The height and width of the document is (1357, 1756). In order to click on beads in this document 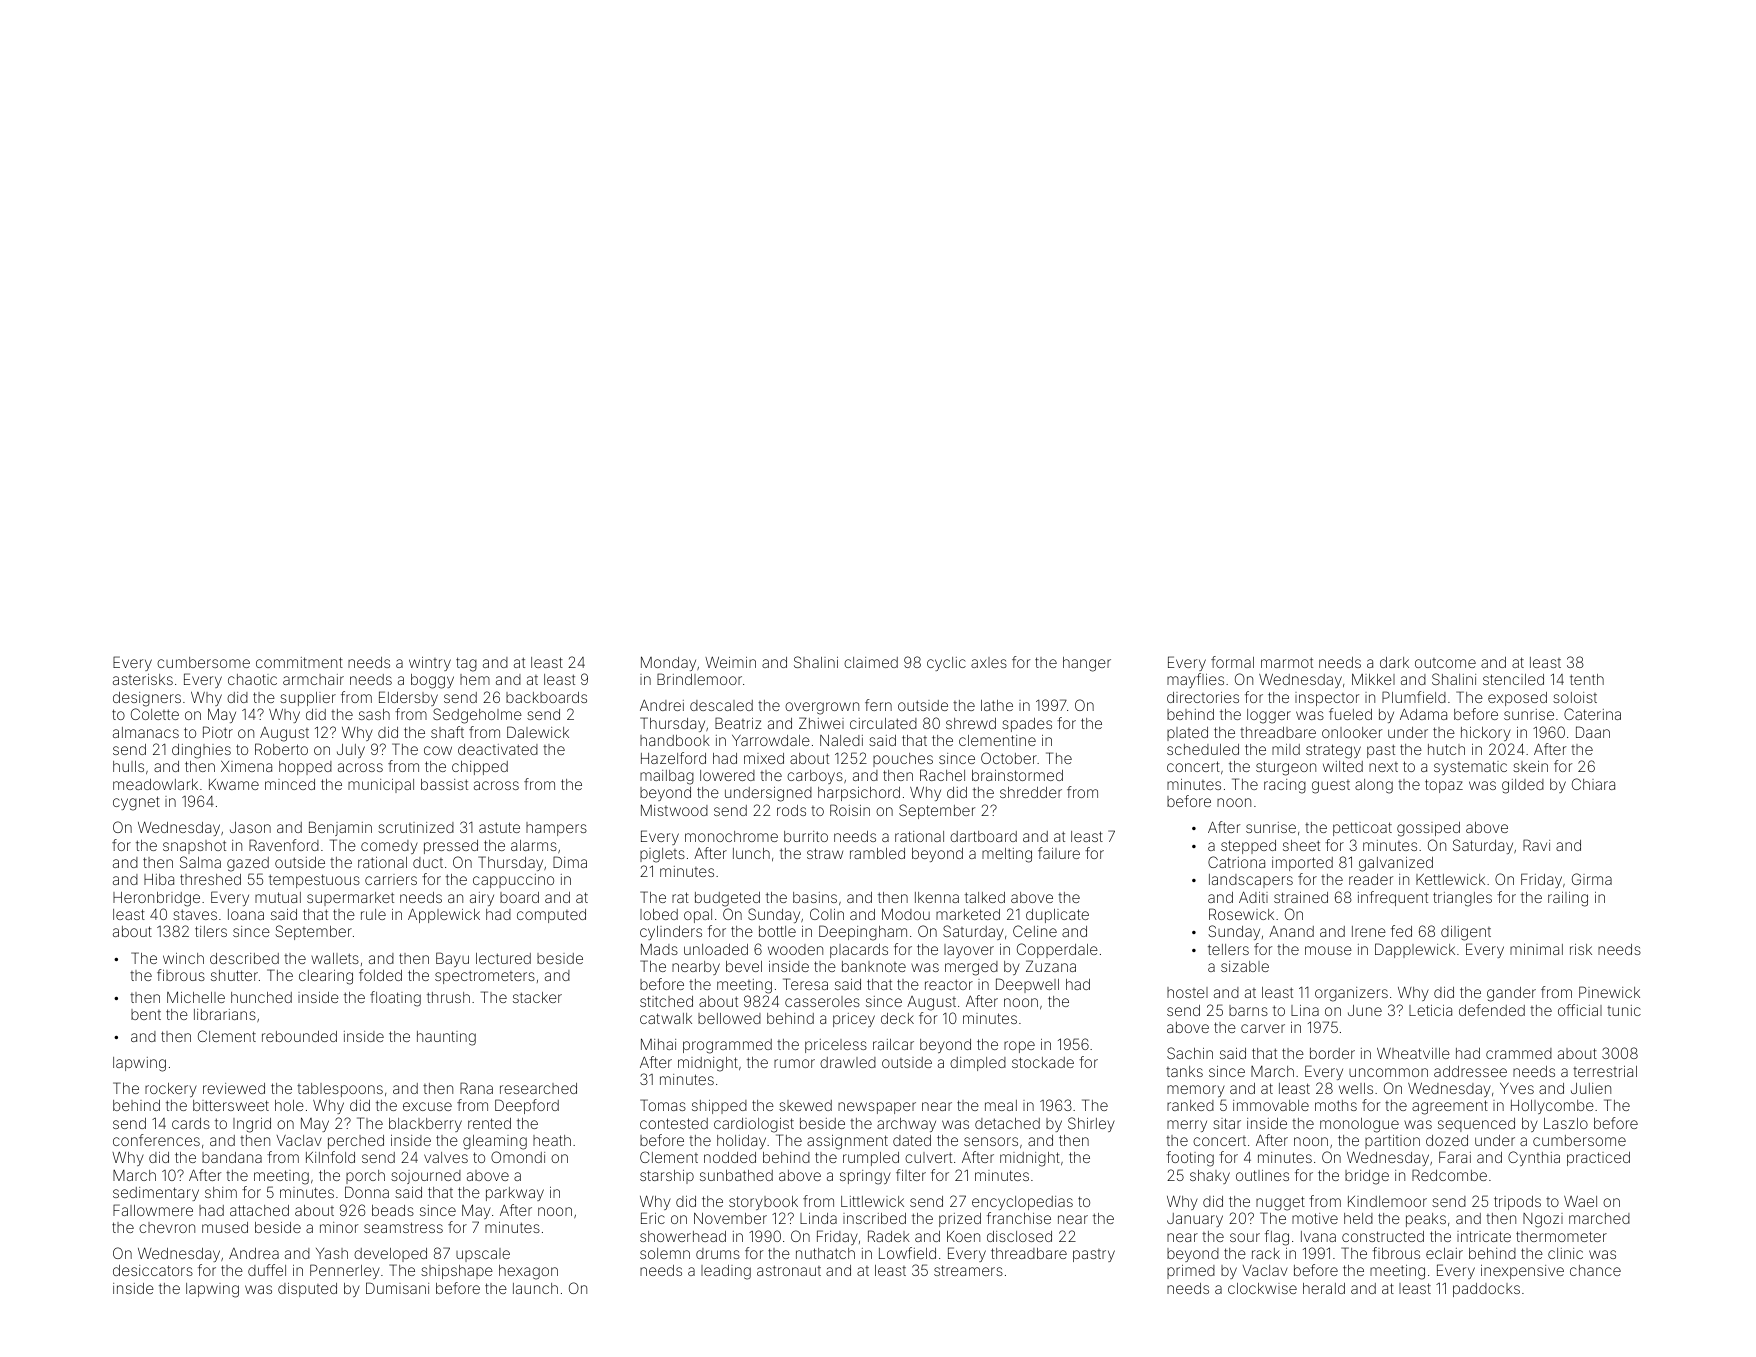, I will do `click(393, 1210)`.
